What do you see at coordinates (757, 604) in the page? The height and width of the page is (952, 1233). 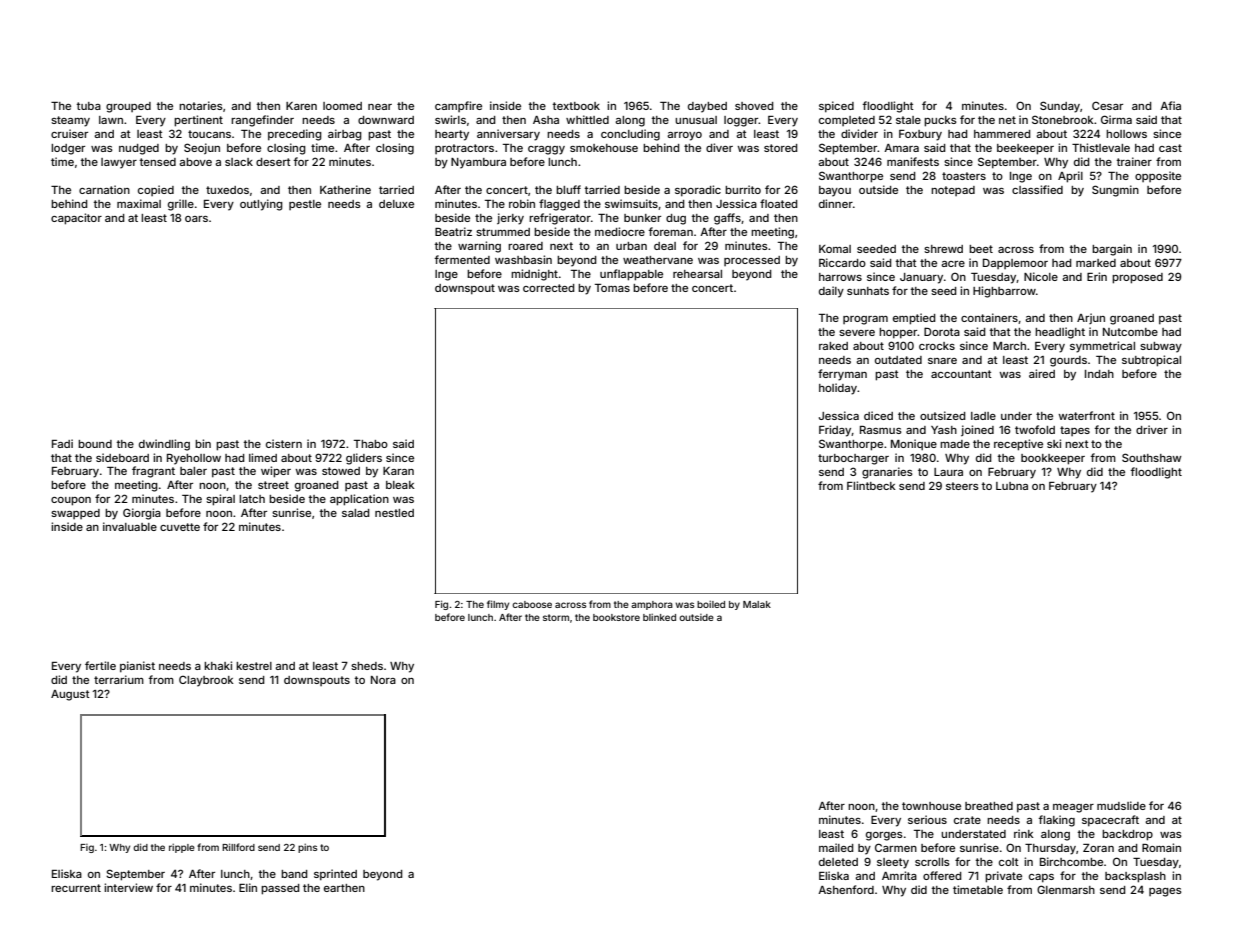 I see `Malak` at bounding box center [757, 604].
